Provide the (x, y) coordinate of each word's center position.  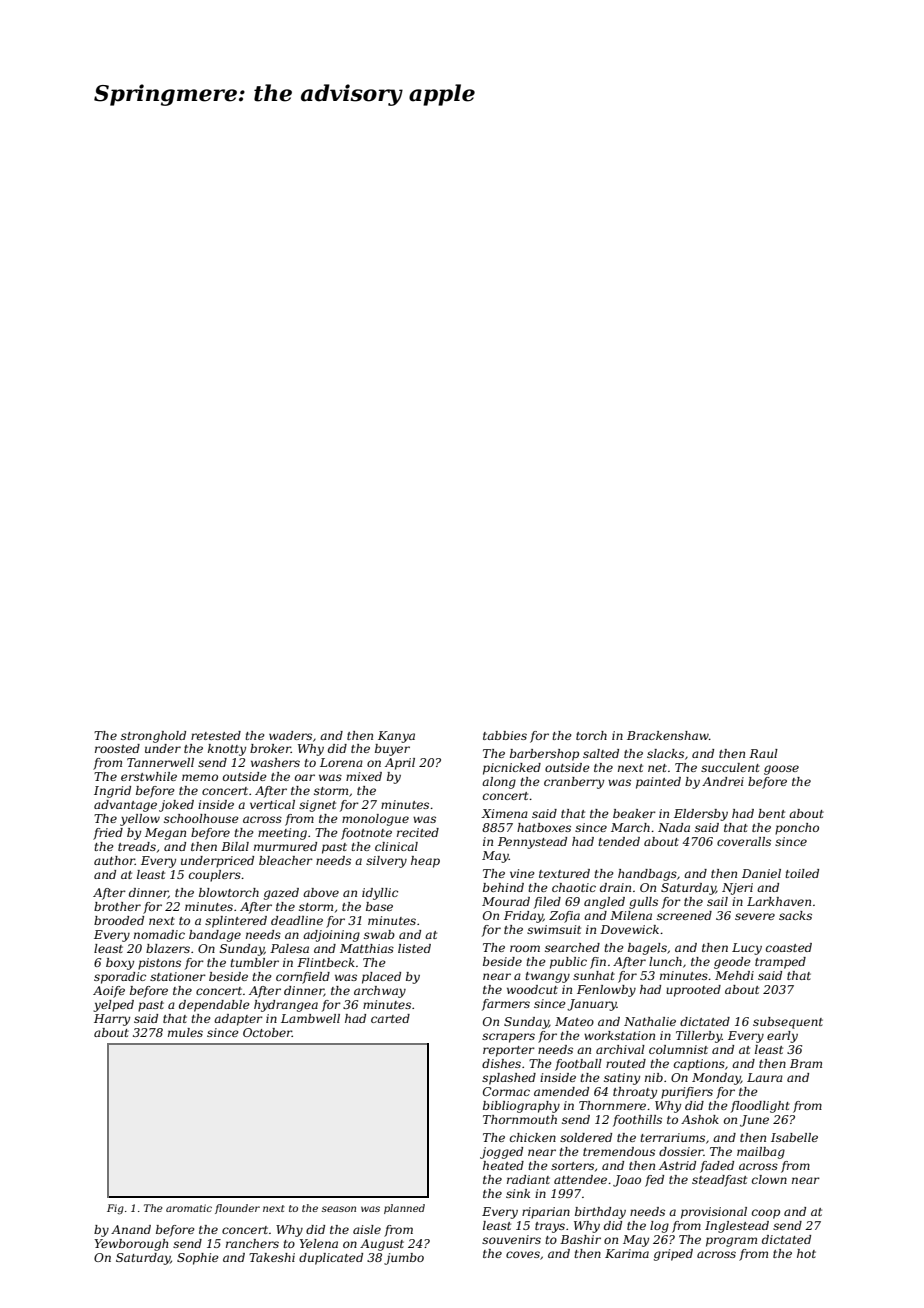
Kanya (396, 737)
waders (290, 735)
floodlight (760, 1107)
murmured (285, 846)
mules (185, 1032)
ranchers (252, 1243)
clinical (396, 846)
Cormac (506, 1091)
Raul (763, 753)
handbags (647, 875)
